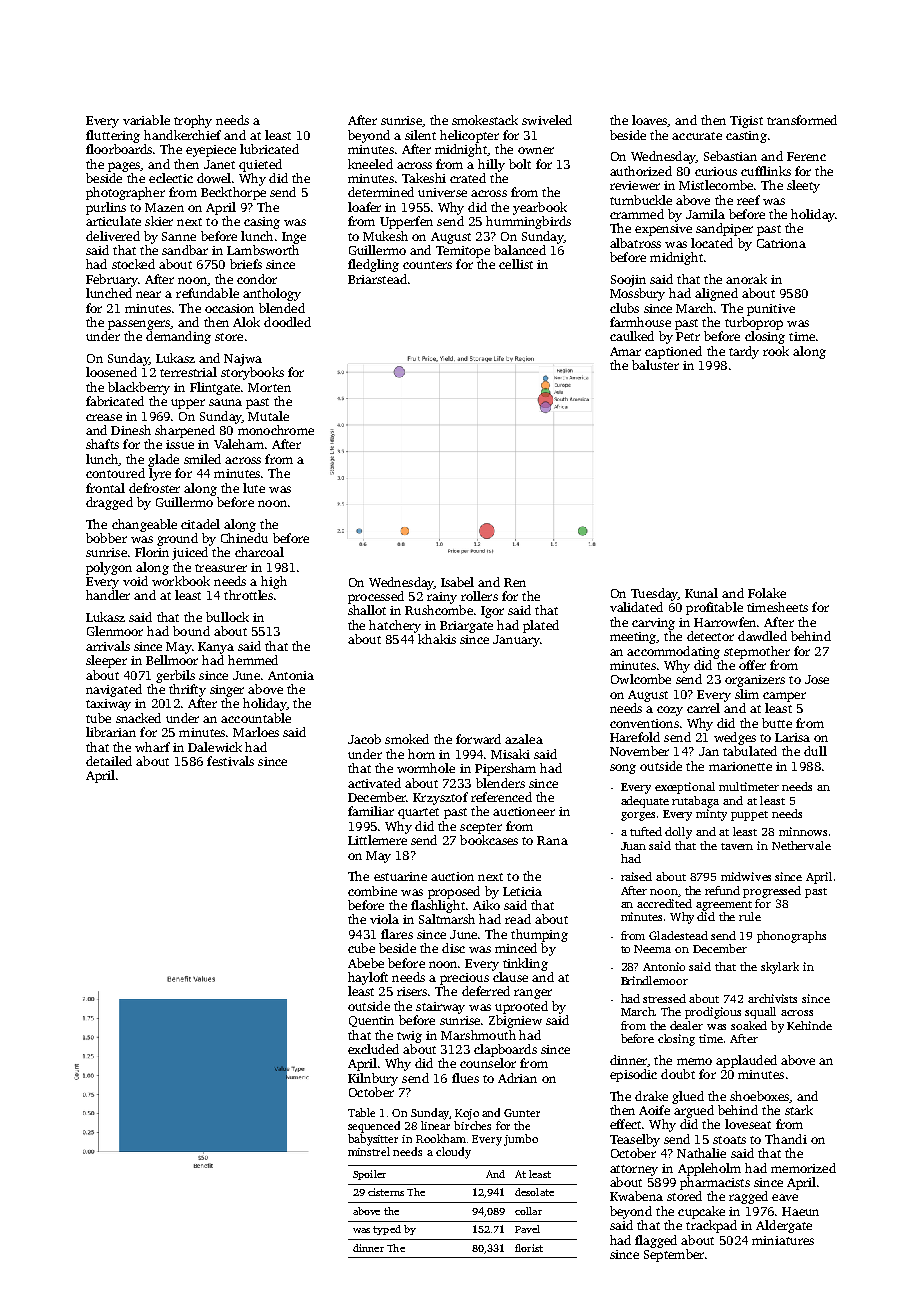 The image size is (924, 1308). What do you see at coordinates (282, 308) in the screenshot?
I see `blended` at bounding box center [282, 308].
